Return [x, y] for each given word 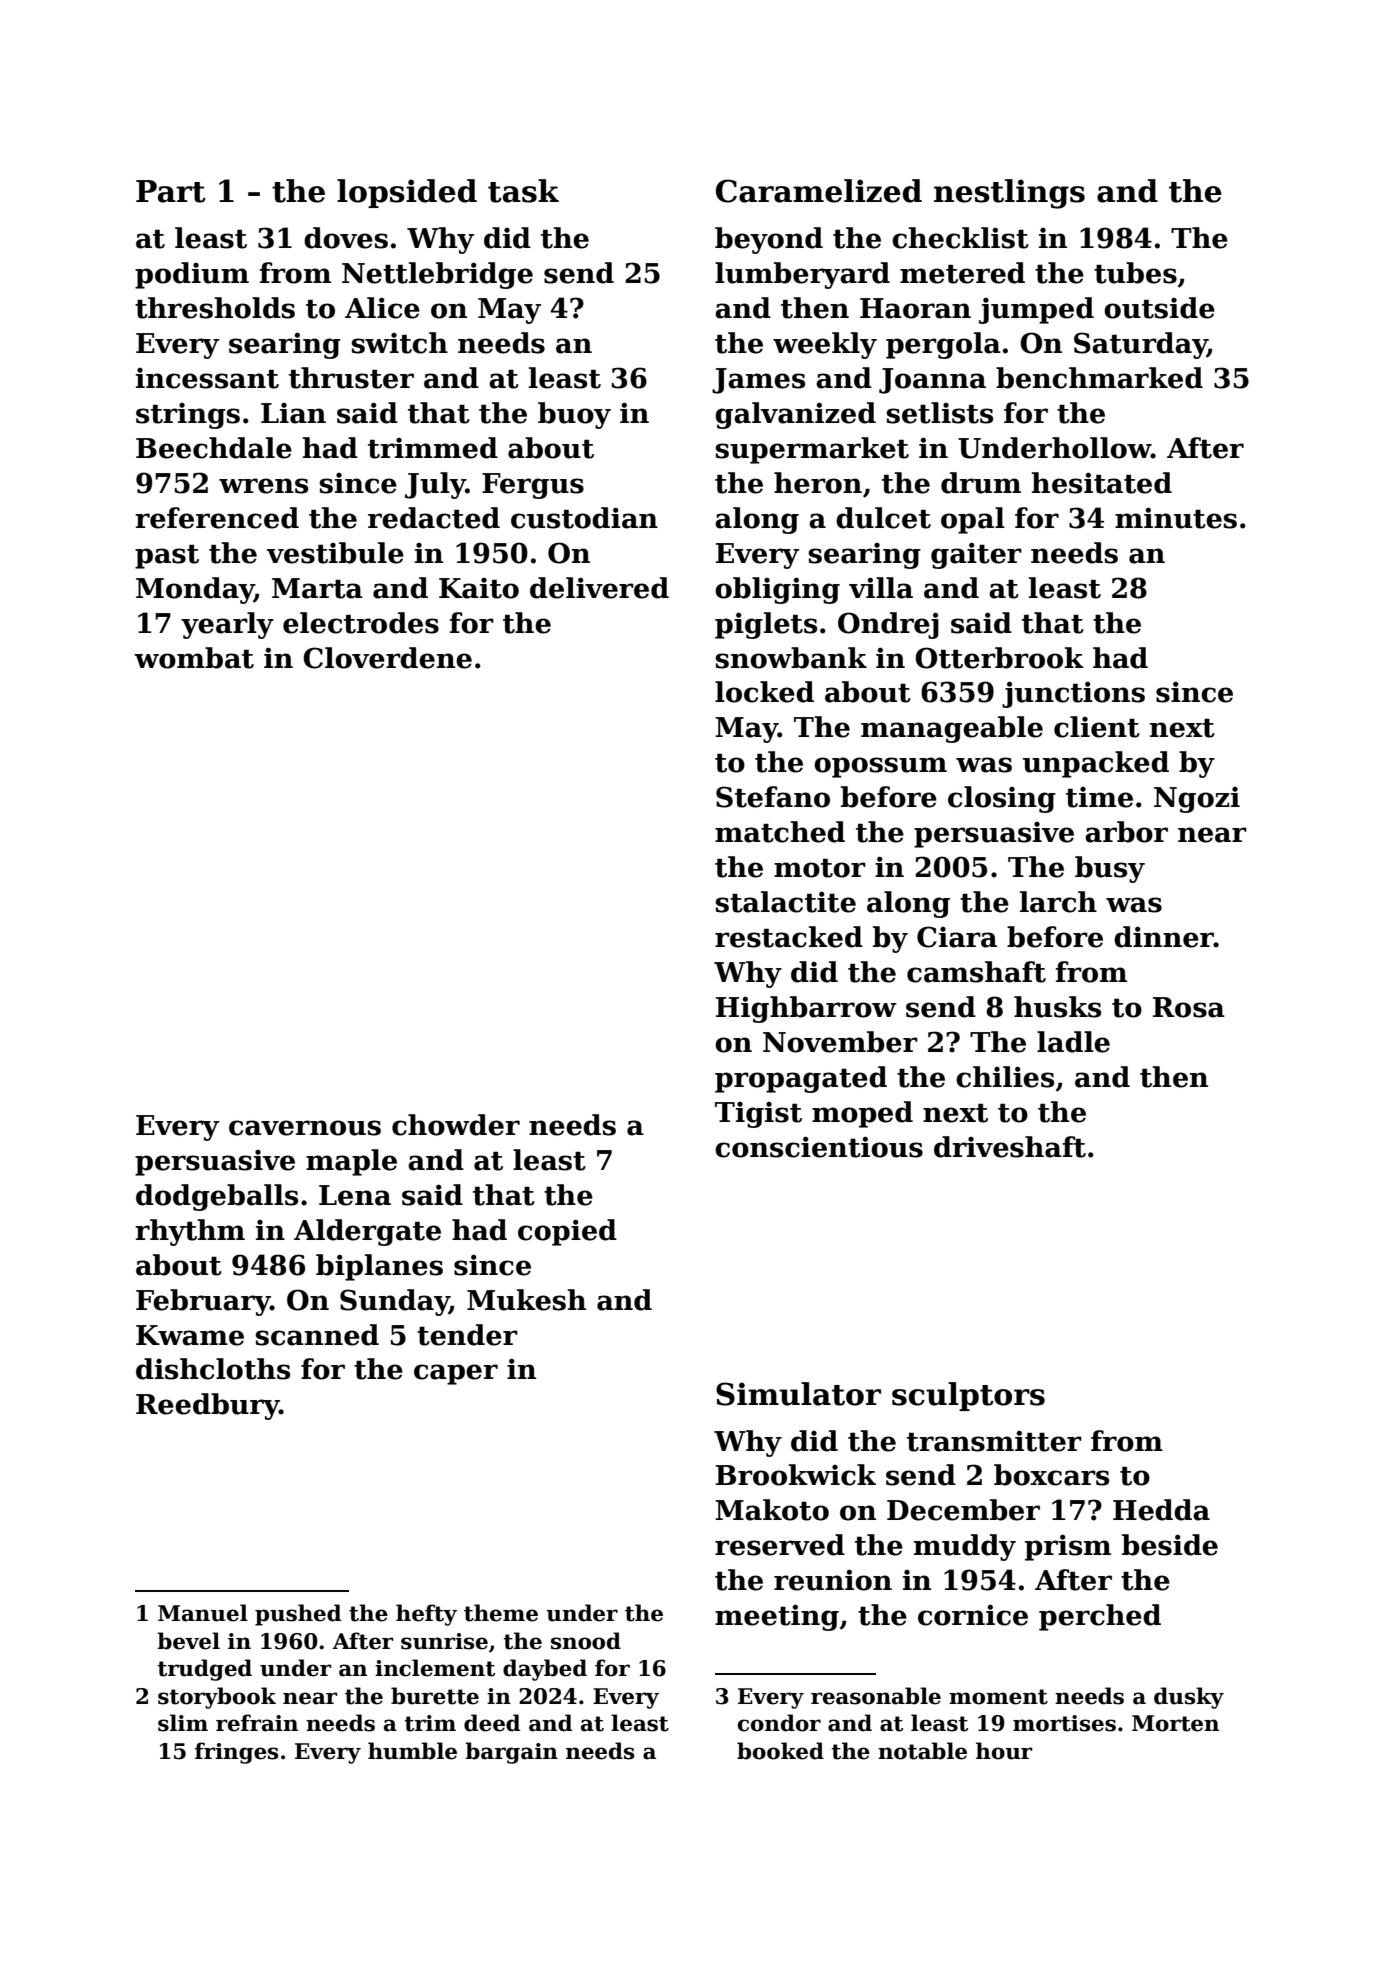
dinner [1164, 937]
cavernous [305, 1128]
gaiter [976, 555]
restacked [789, 937]
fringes [236, 1753]
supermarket [812, 450]
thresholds [215, 308]
